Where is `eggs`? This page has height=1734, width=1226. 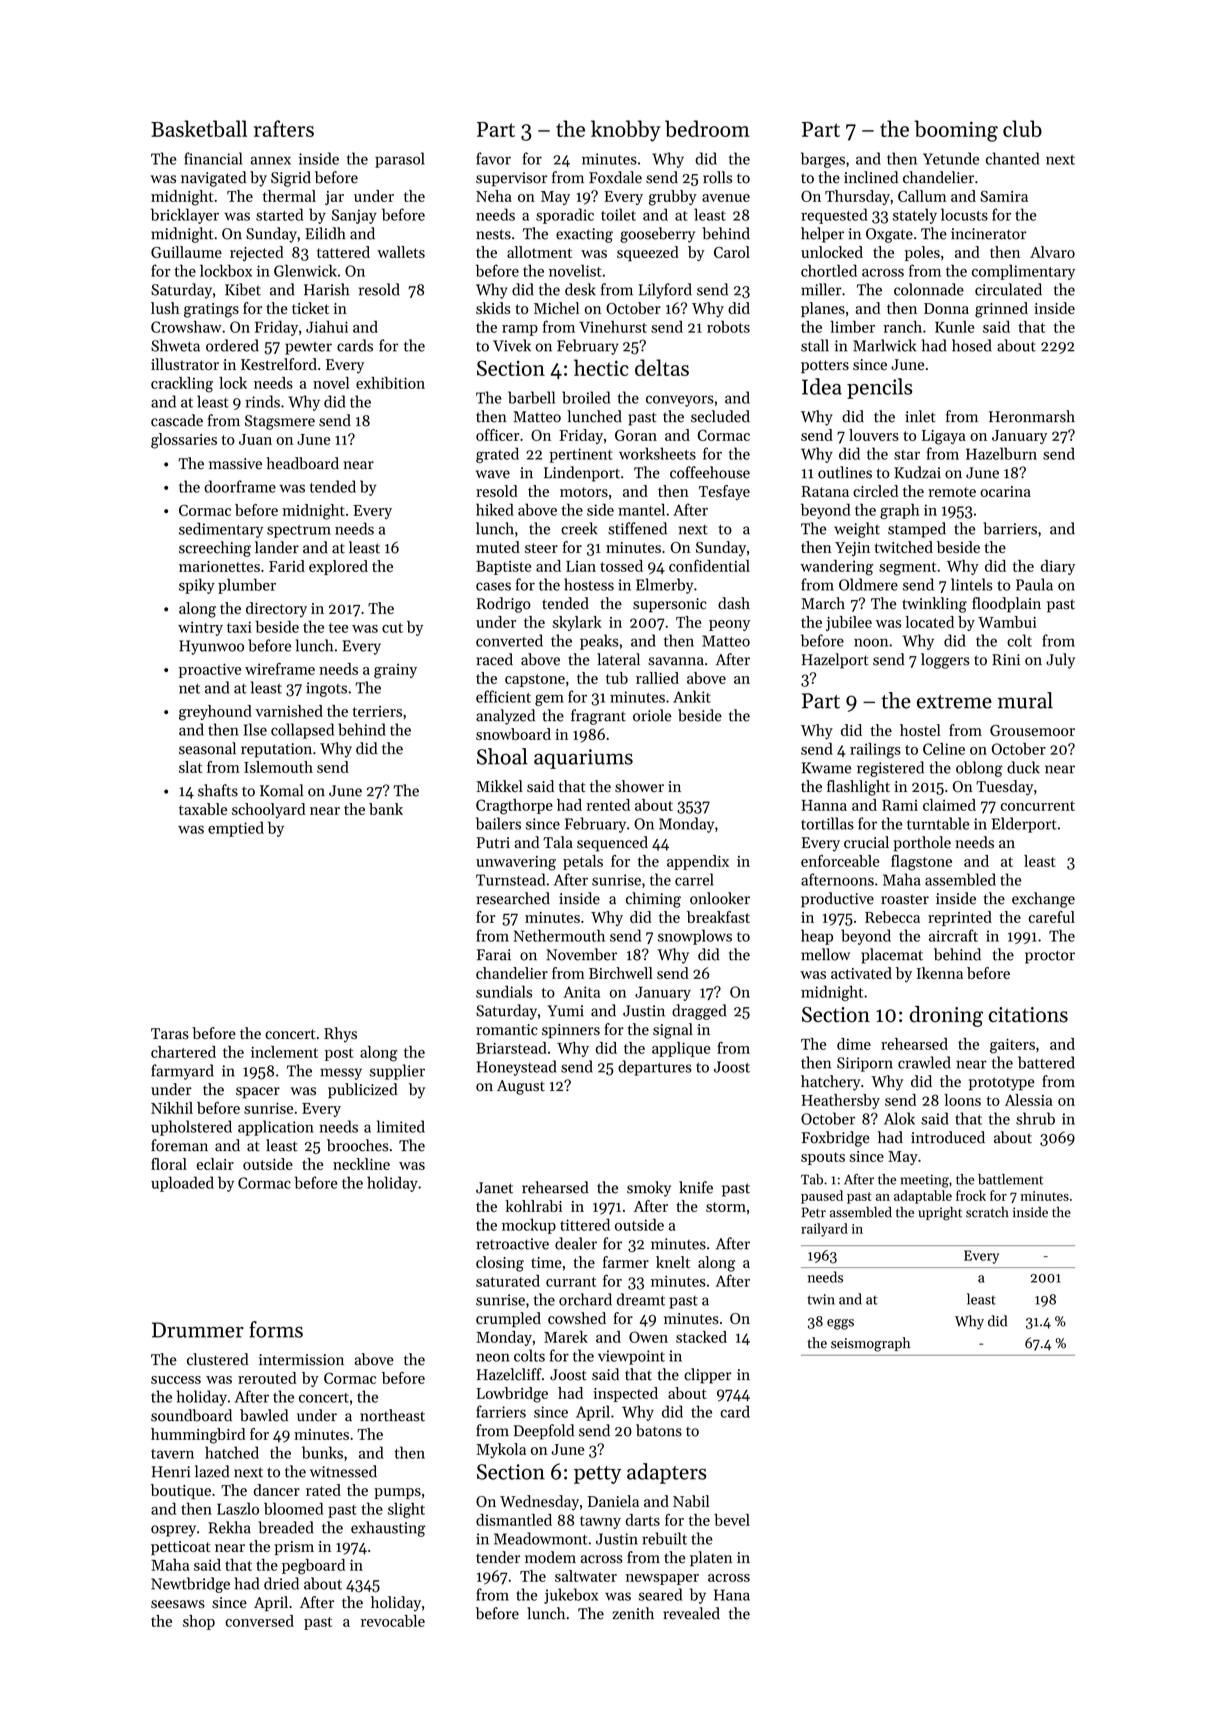
eggs is located at coordinates (840, 1324).
